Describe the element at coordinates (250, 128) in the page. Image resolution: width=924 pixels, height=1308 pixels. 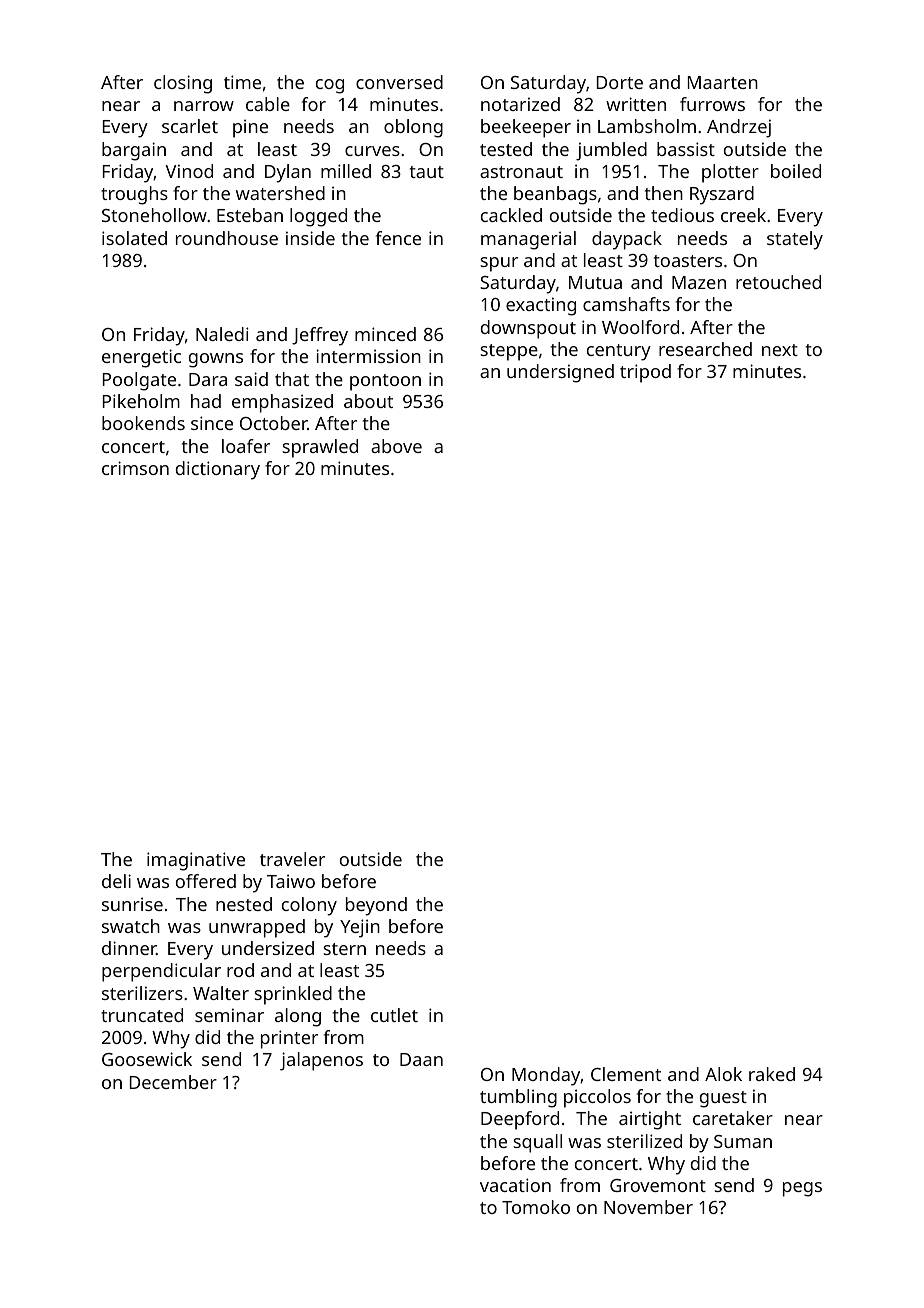
I see `pine` at that location.
